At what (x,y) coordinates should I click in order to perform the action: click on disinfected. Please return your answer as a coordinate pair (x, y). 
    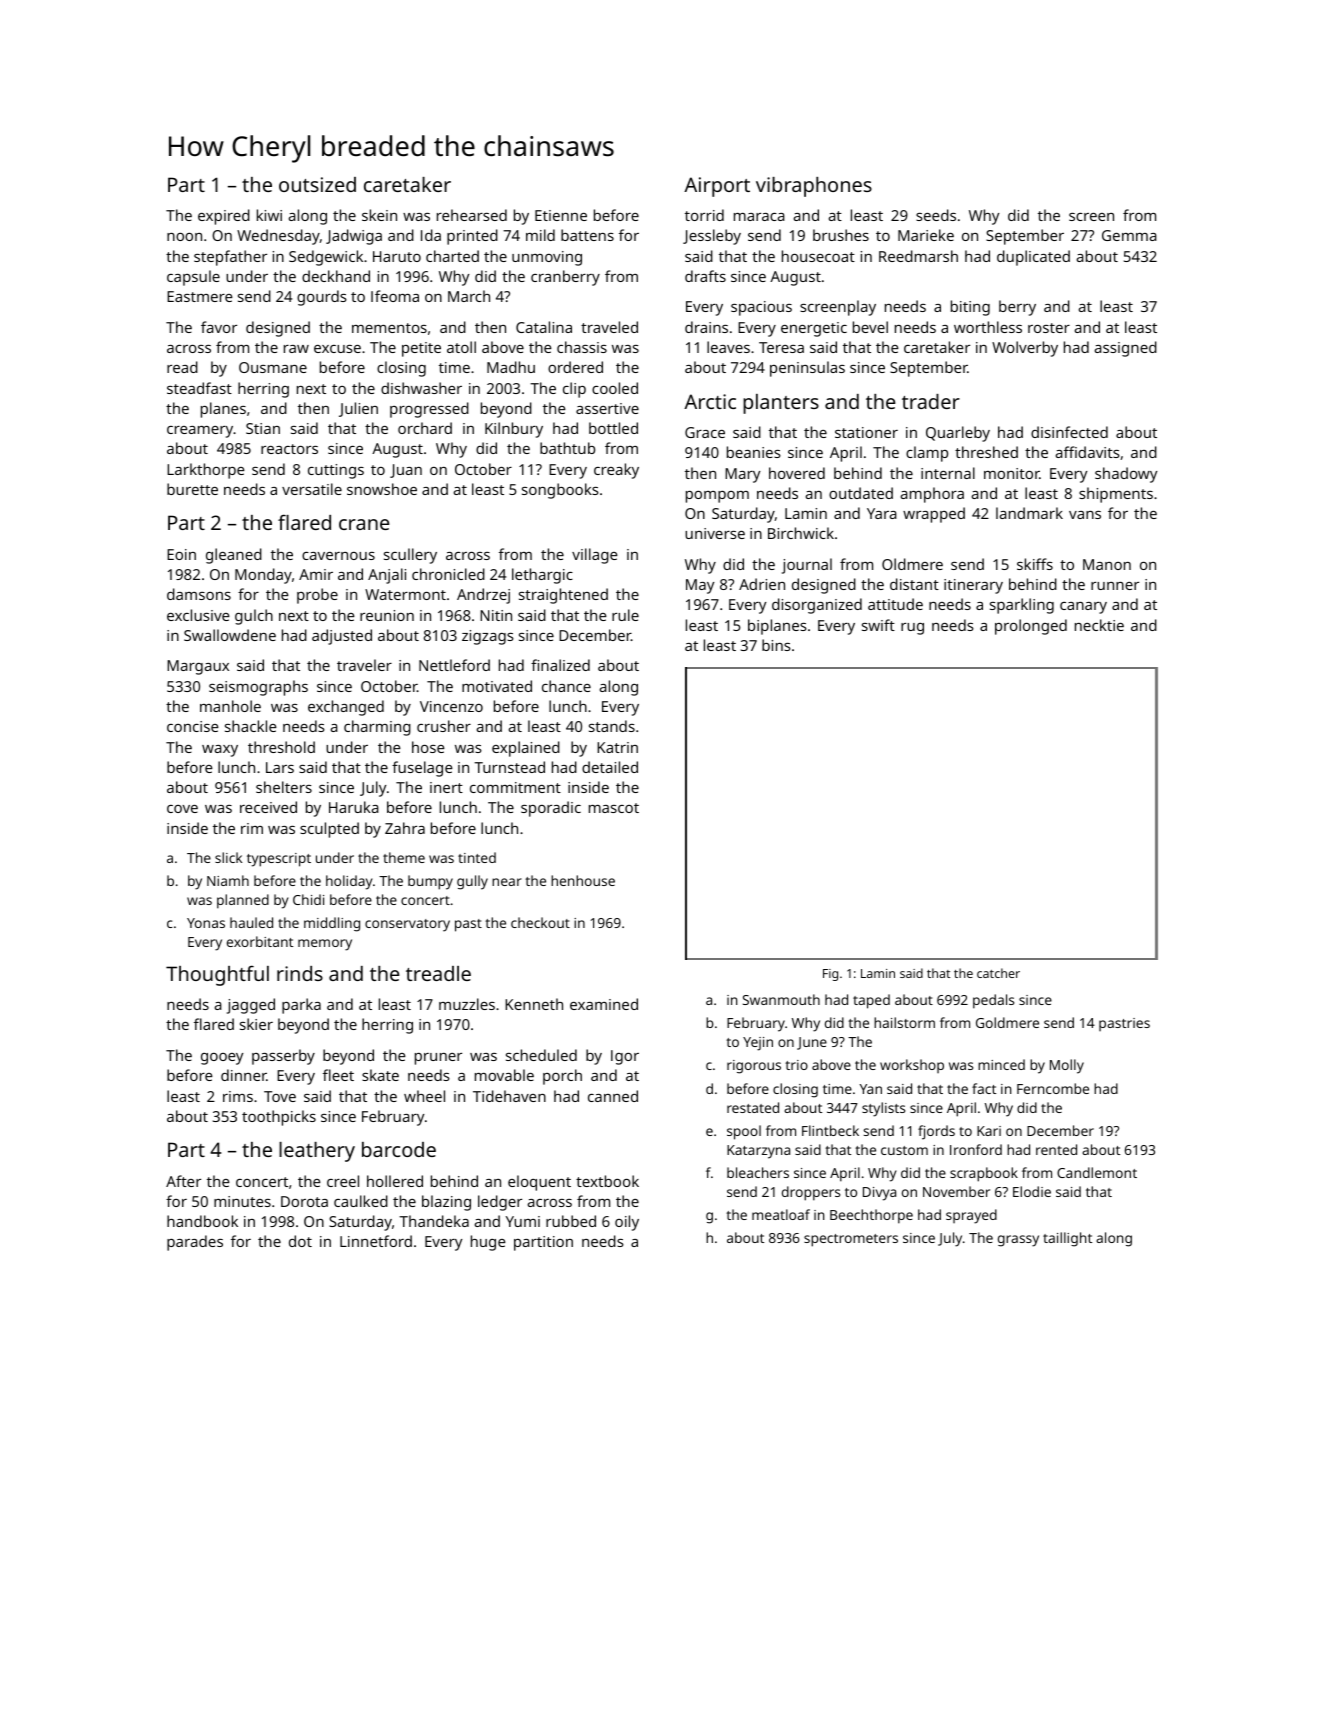
    Looking at the image, I should click on (1069, 432).
